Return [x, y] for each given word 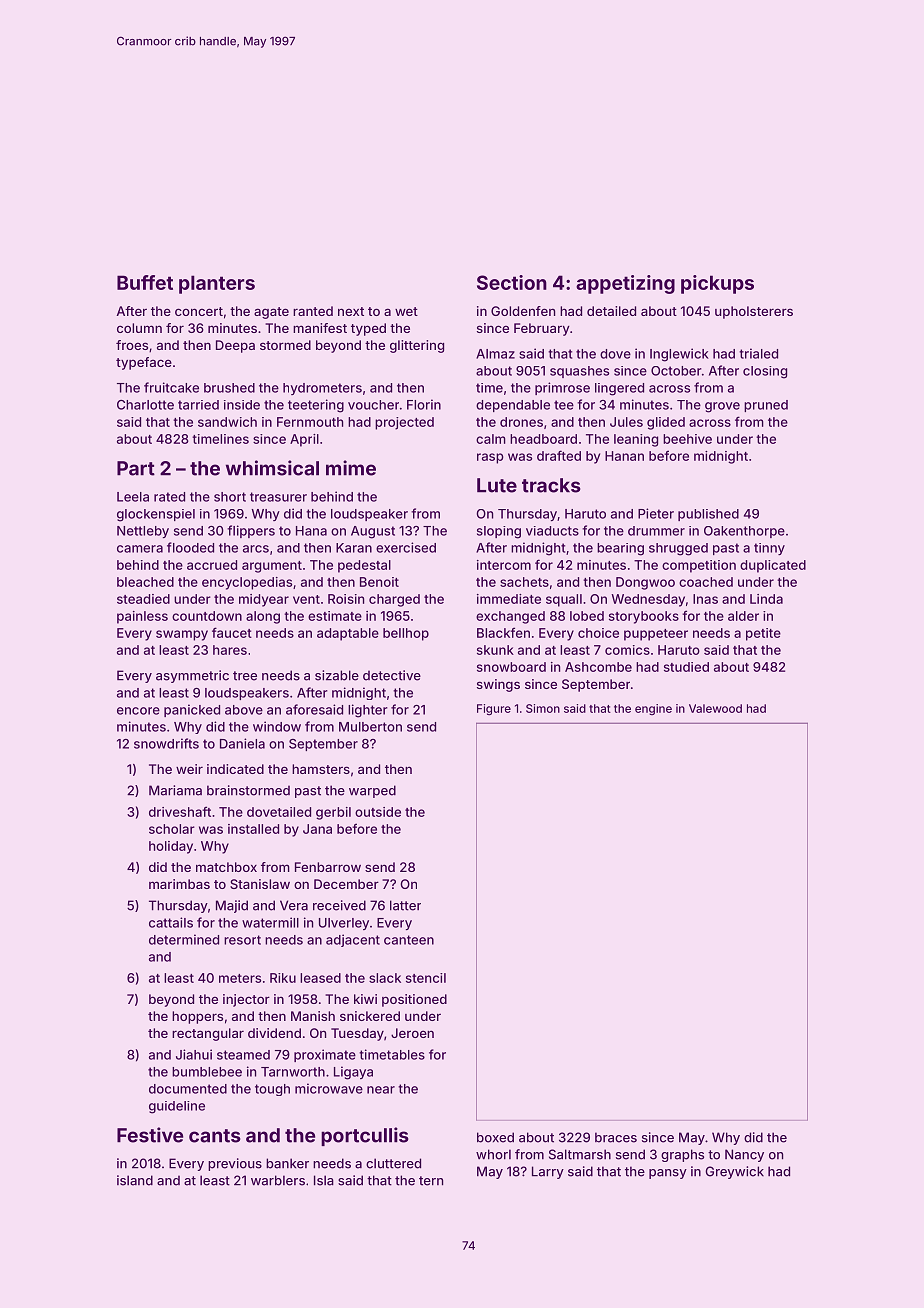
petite [763, 634]
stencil [426, 978]
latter [405, 905]
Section [512, 282]
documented [188, 1089]
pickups [717, 284]
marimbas [179, 884]
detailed [611, 311]
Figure [494, 710]
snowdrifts [166, 743]
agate [271, 313]
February [542, 329]
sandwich [227, 422]
